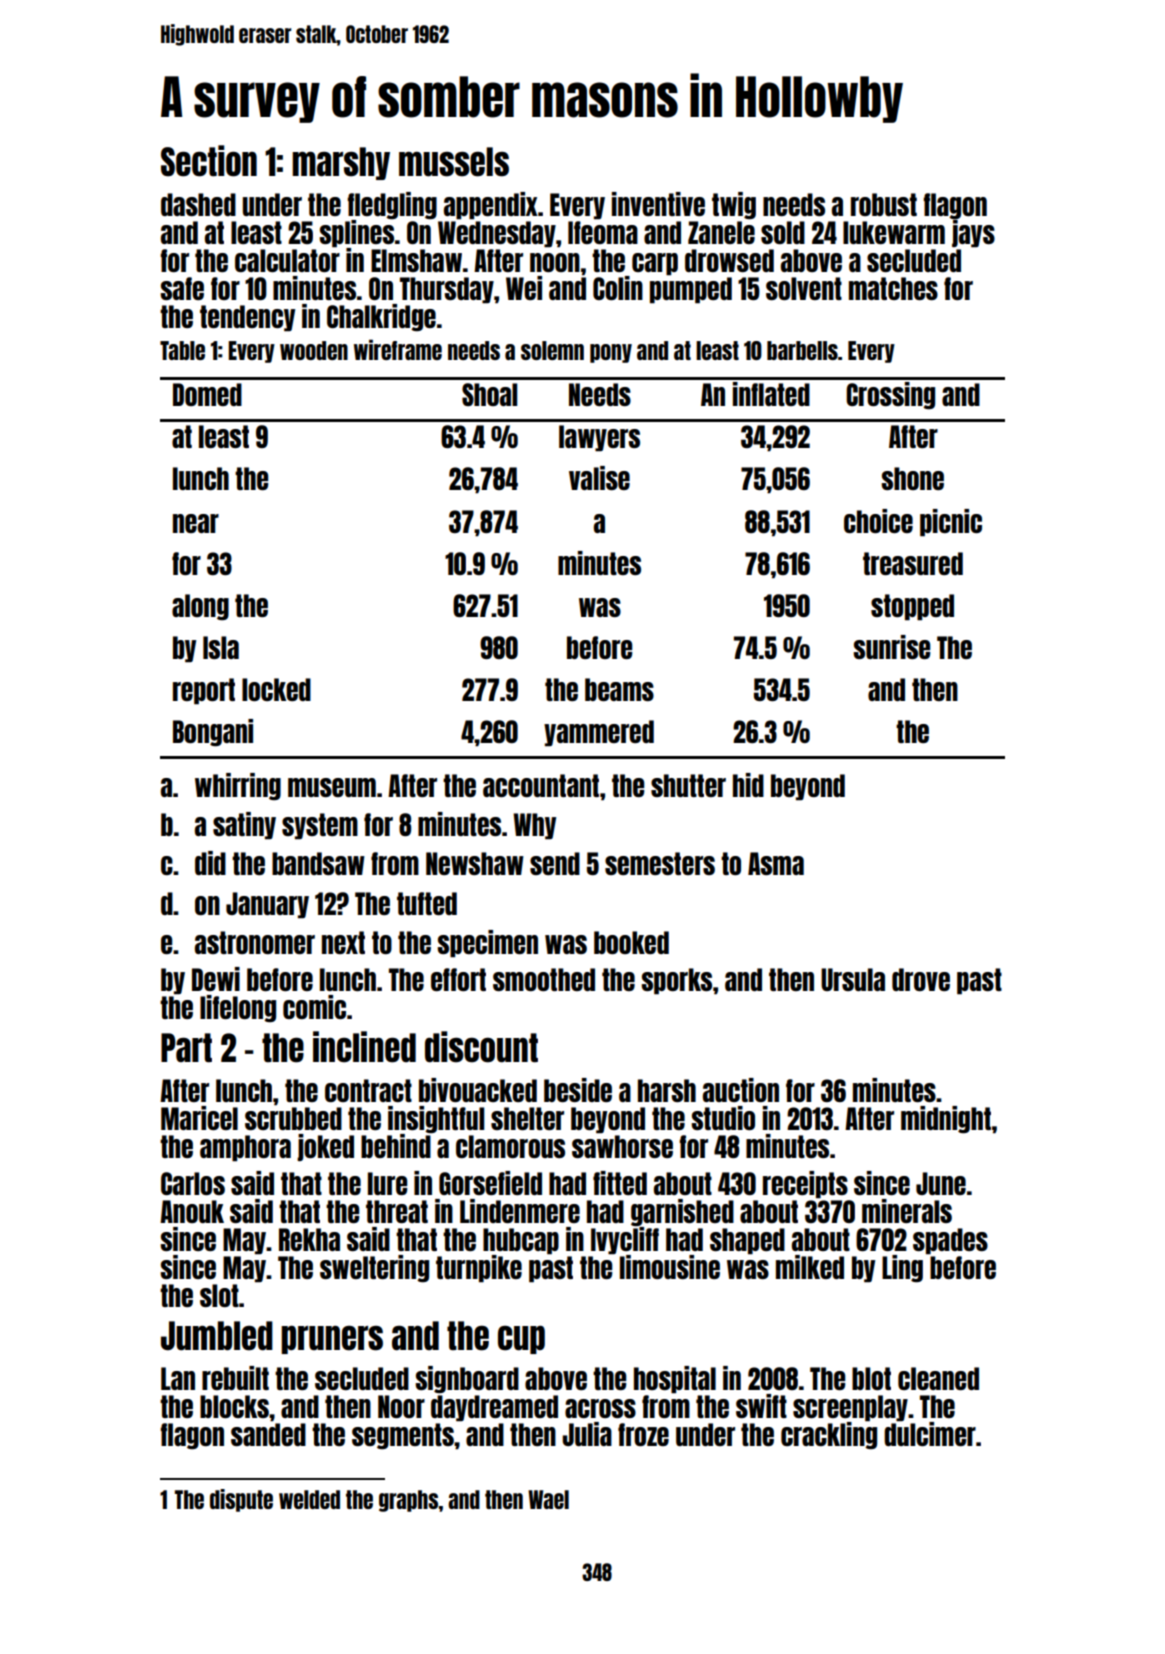  What do you see at coordinates (611, 353) in the screenshot?
I see `pony` at bounding box center [611, 353].
